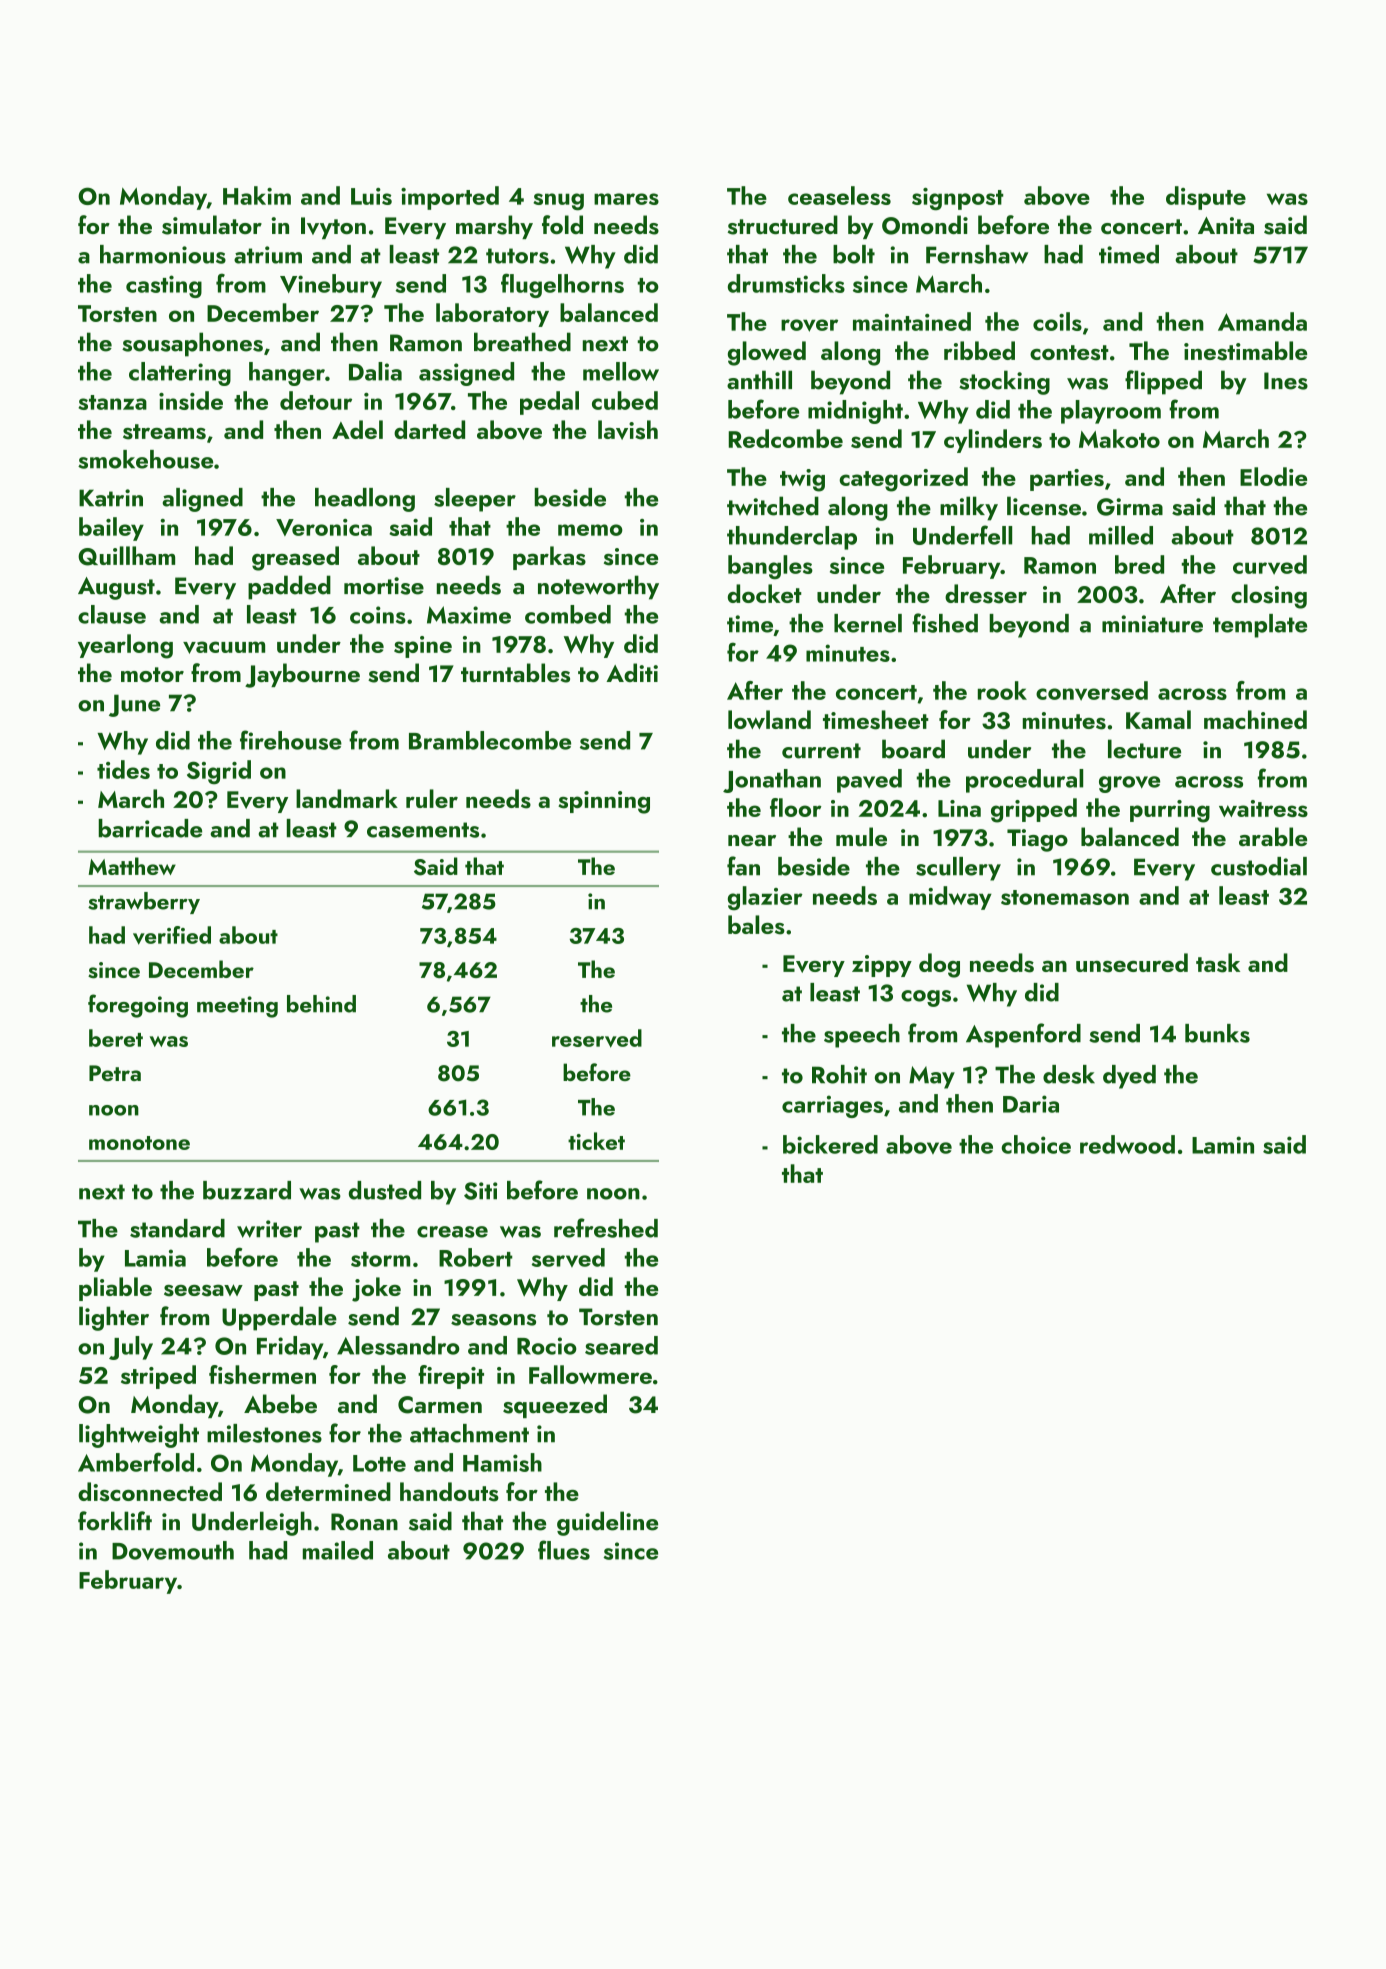  Describe the element at coordinates (1036, 1144) in the document. I see `choice` at that location.
